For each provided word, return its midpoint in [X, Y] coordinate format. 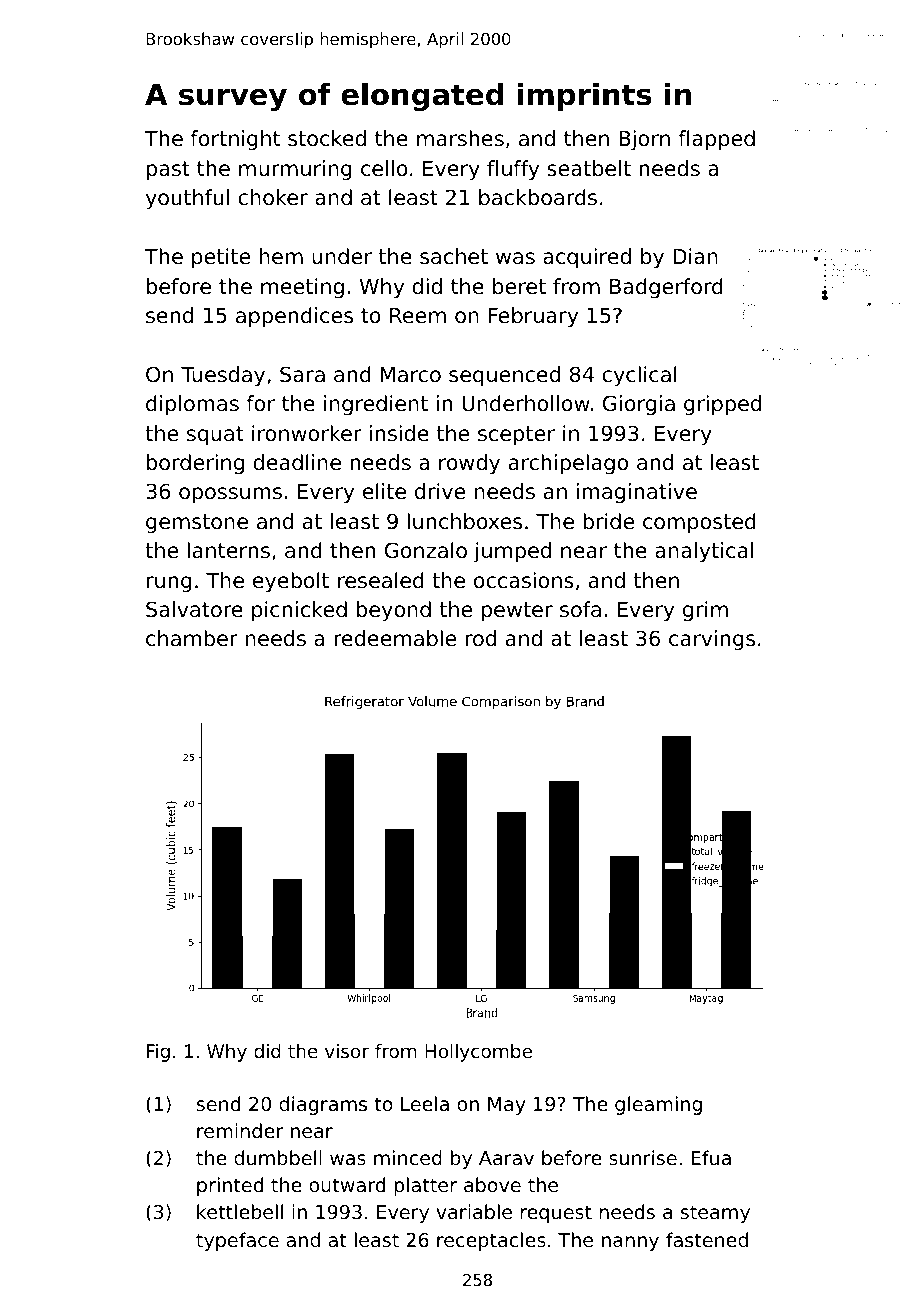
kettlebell [240, 1211]
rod [481, 638]
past [168, 171]
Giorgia [639, 405]
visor [347, 1051]
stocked [327, 138]
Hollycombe [478, 1053]
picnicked [299, 611]
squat [215, 436]
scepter [516, 436]
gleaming [658, 1105]
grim [705, 611]
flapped [716, 140]
